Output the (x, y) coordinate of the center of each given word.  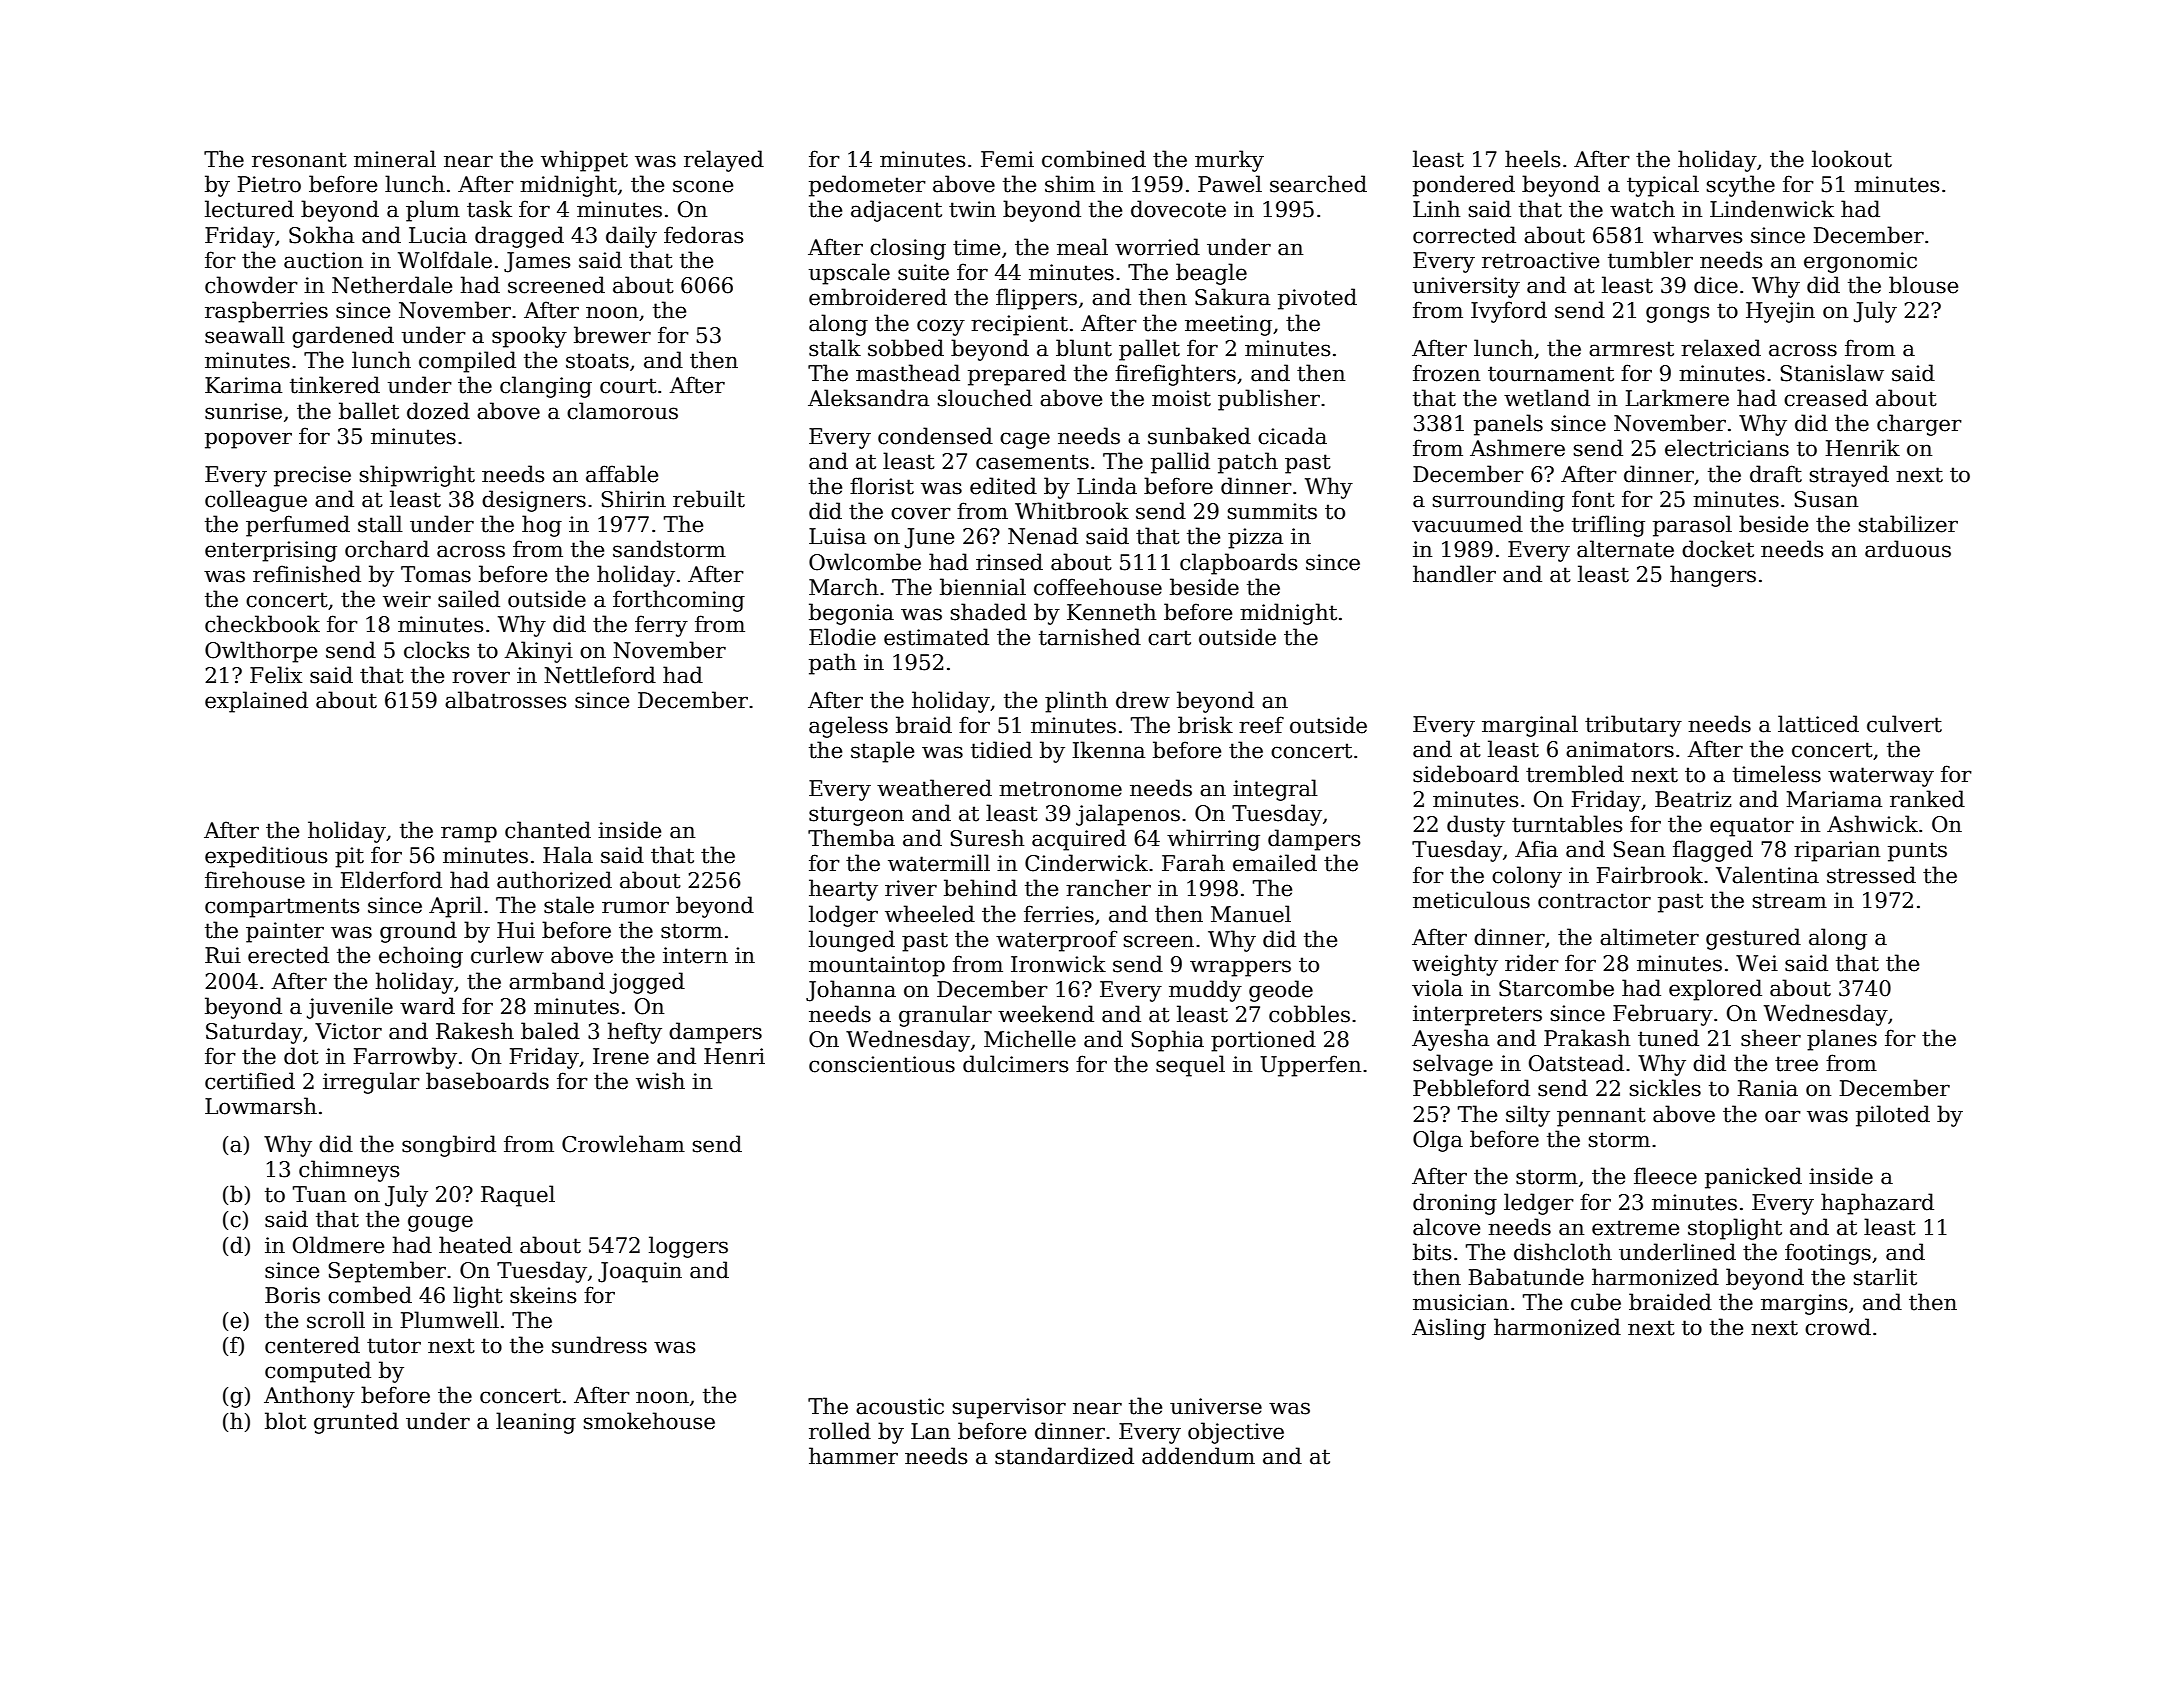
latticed (1818, 724)
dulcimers (1015, 1064)
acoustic (900, 1406)
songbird (449, 1146)
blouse (1923, 285)
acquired (1079, 840)
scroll (336, 1320)
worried (1157, 247)
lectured (249, 209)
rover (481, 677)
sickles (1665, 1088)
